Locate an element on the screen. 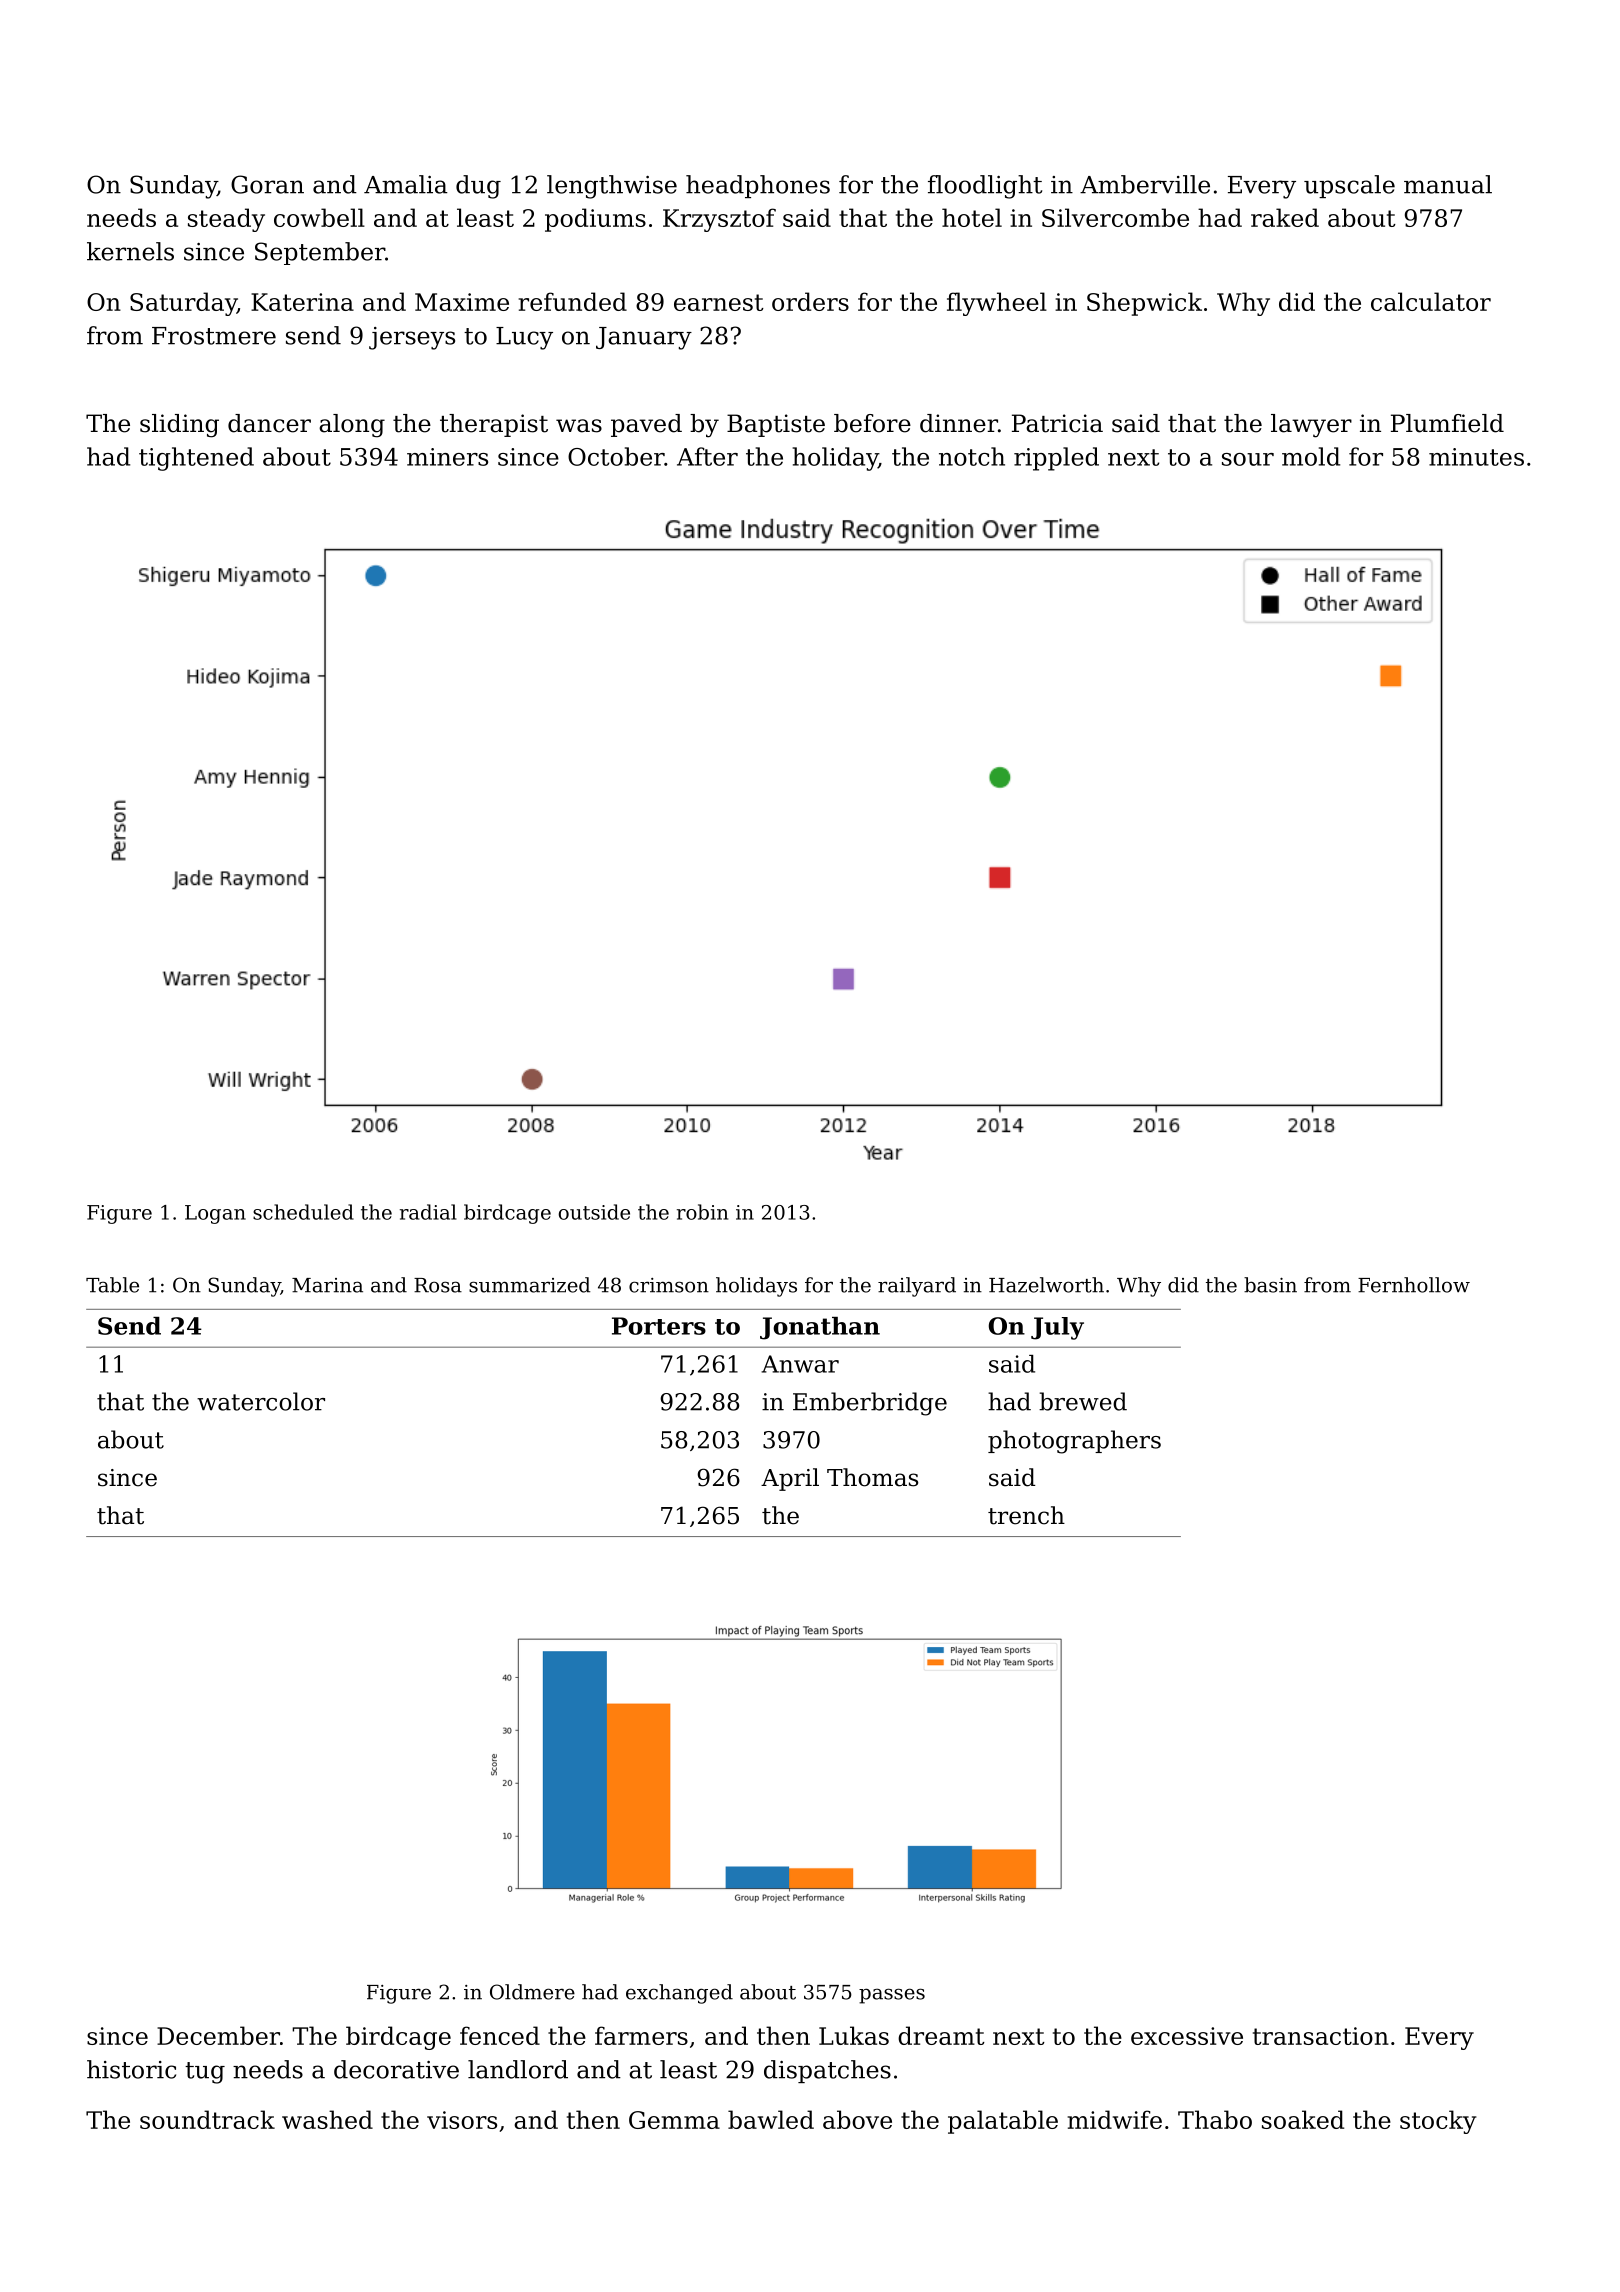 The width and height of the screenshot is (1620, 2292). robin is located at coordinates (702, 1212).
